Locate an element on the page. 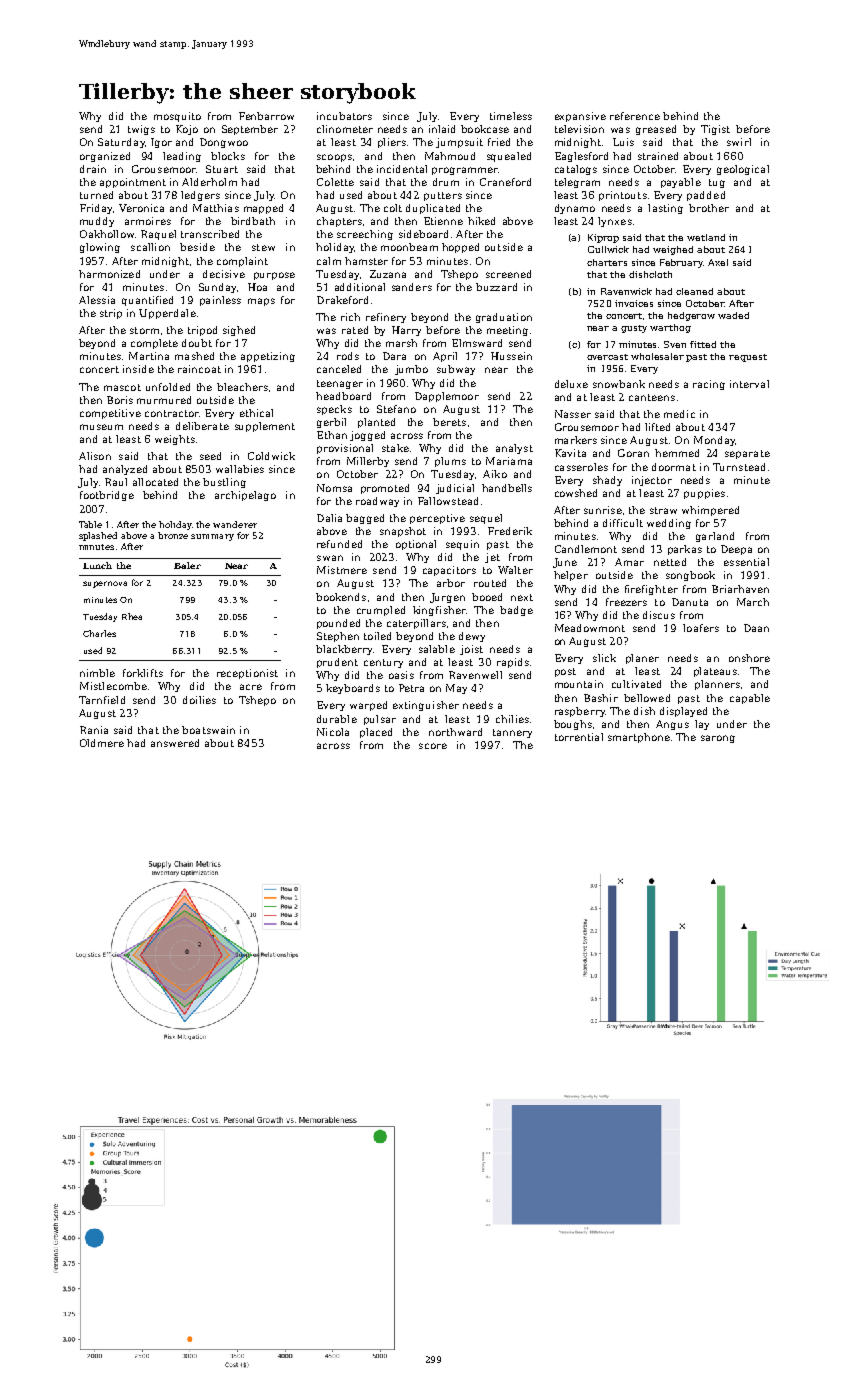 The width and height of the image is (849, 1400). complete is located at coordinates (154, 344).
